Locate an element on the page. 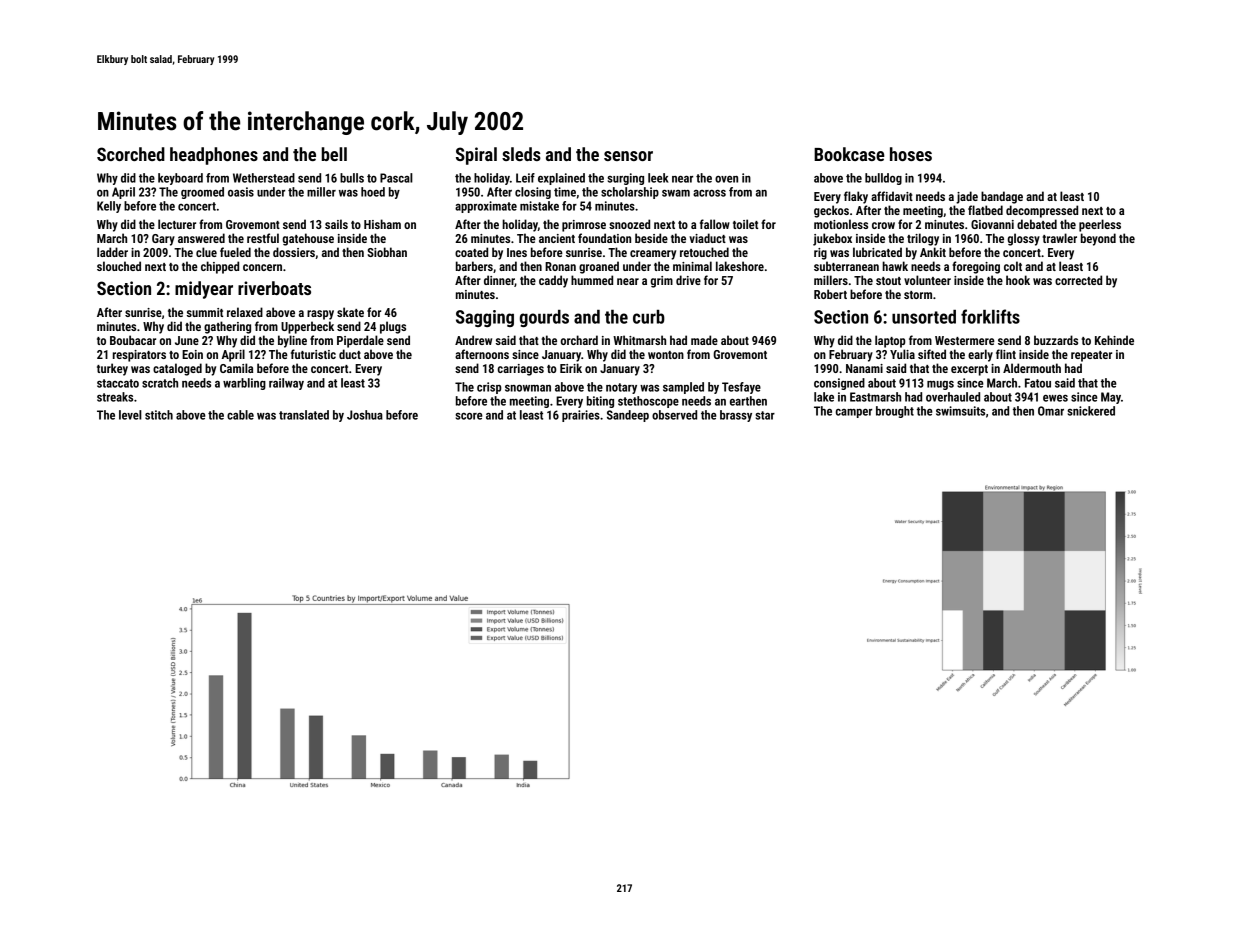  Fatou is located at coordinates (1038, 383).
